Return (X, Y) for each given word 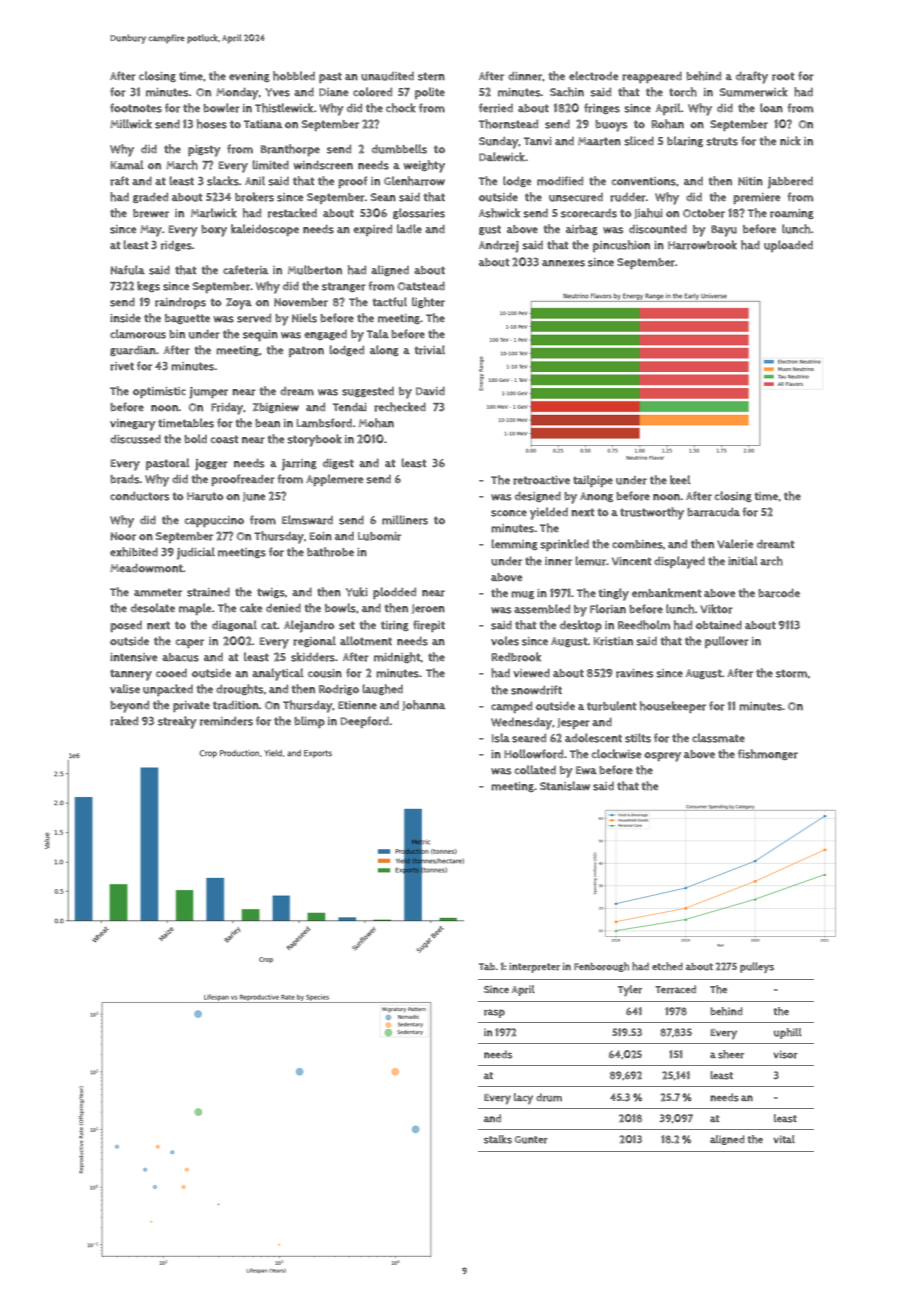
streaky (177, 722)
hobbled (294, 76)
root (783, 76)
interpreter (534, 968)
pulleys (757, 967)
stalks (498, 1139)
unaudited (387, 76)
